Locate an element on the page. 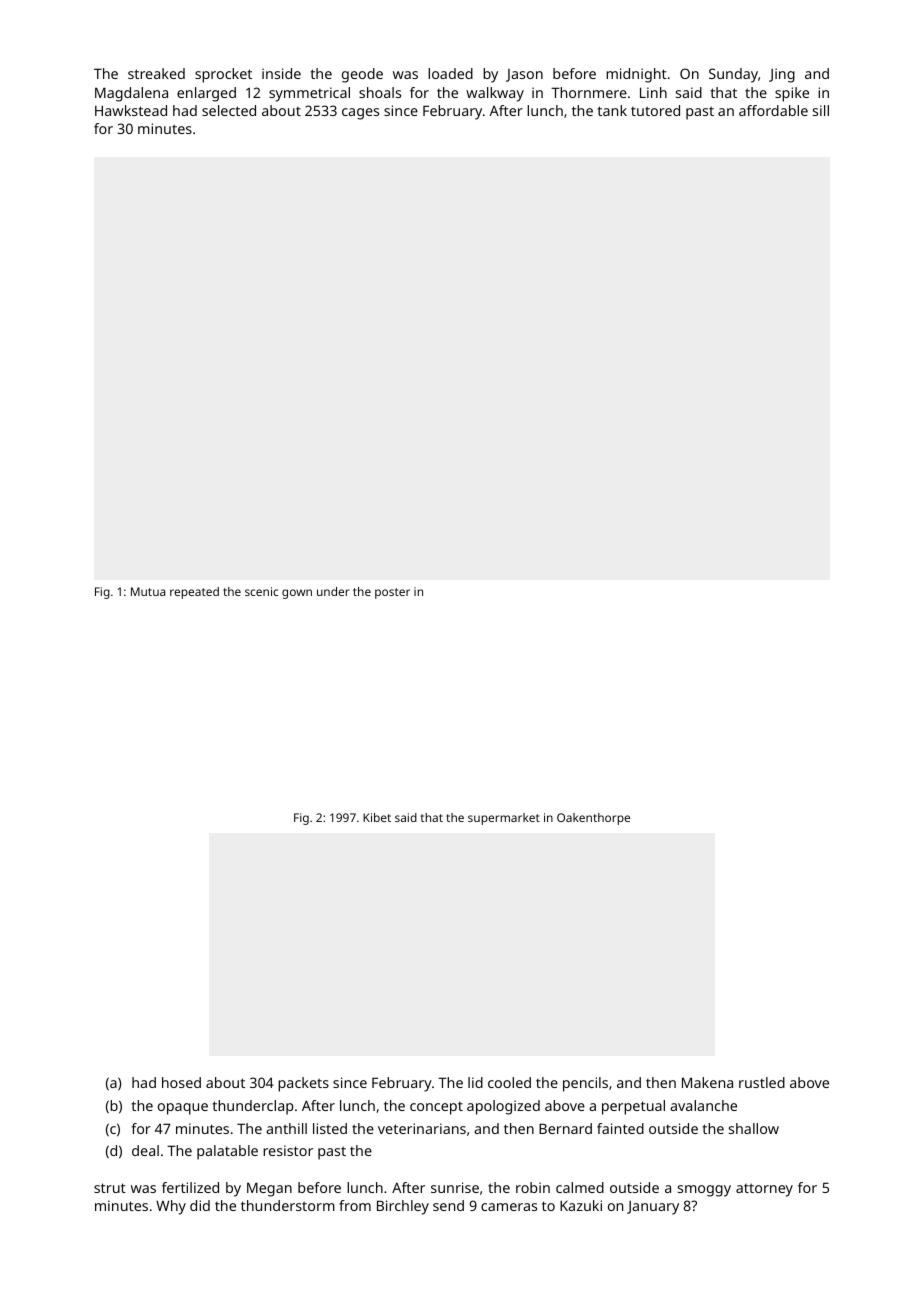  poster is located at coordinates (392, 593).
